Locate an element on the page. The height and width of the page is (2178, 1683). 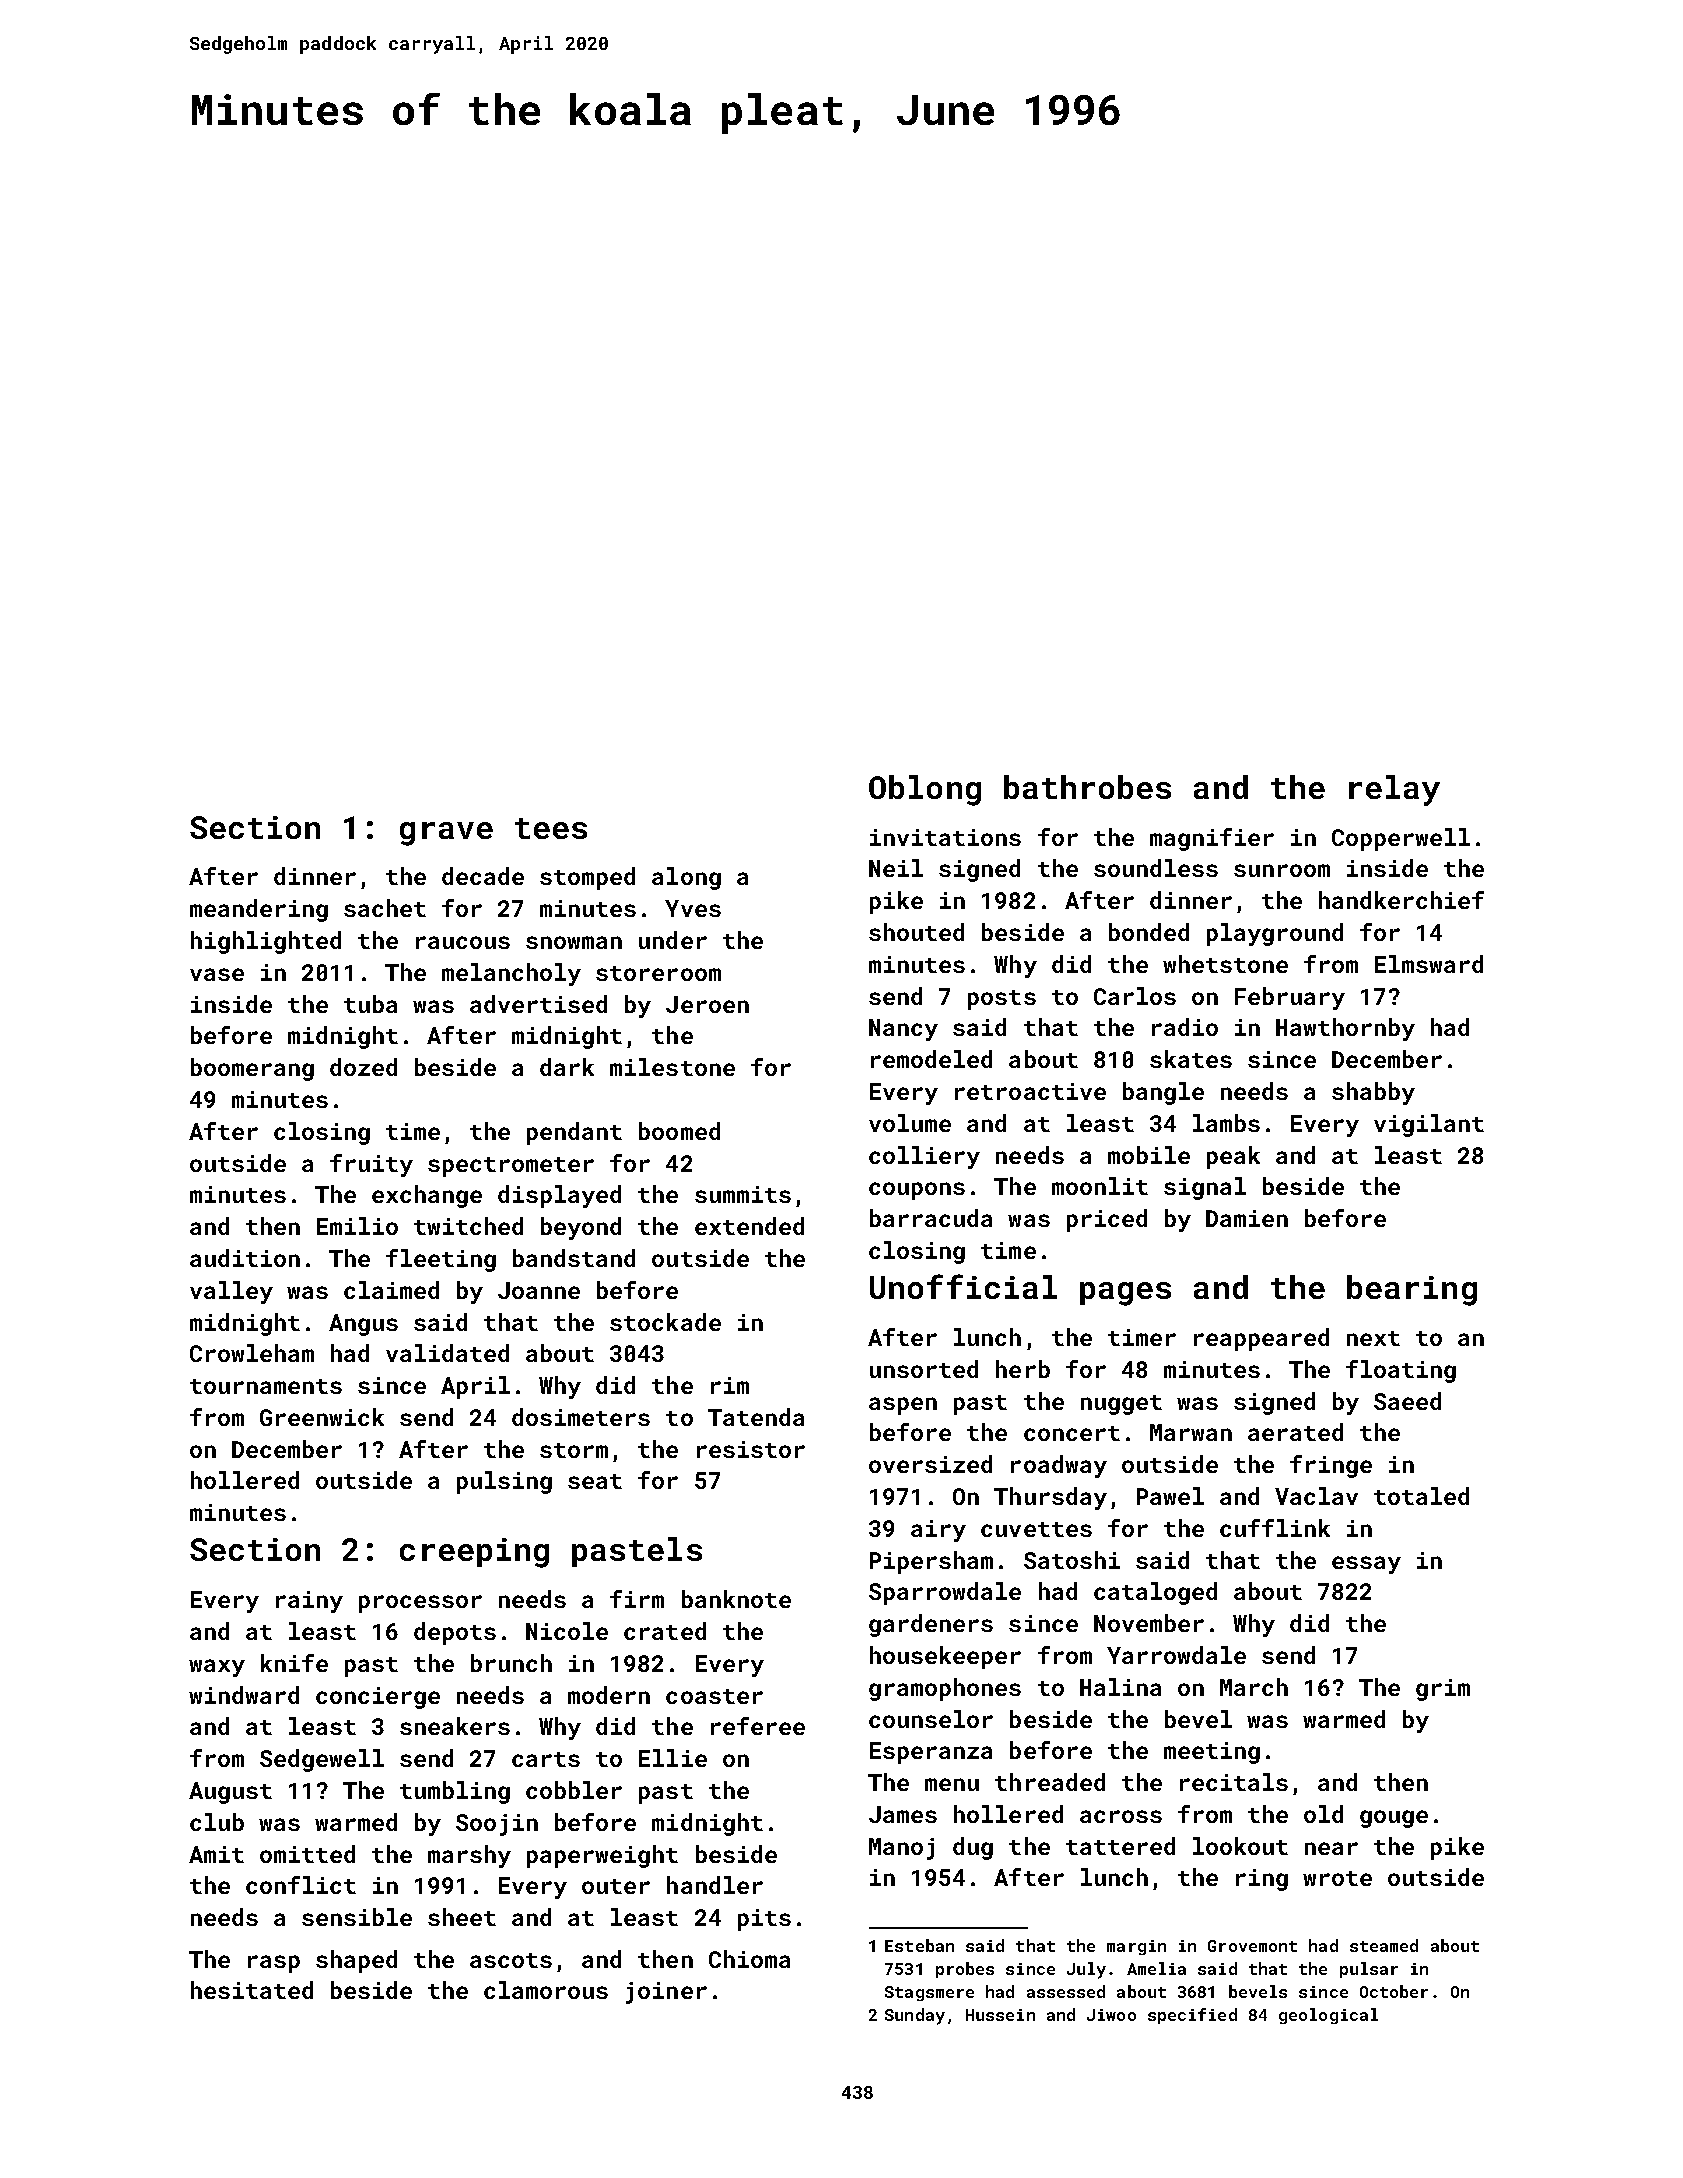
next is located at coordinates (1373, 1338).
